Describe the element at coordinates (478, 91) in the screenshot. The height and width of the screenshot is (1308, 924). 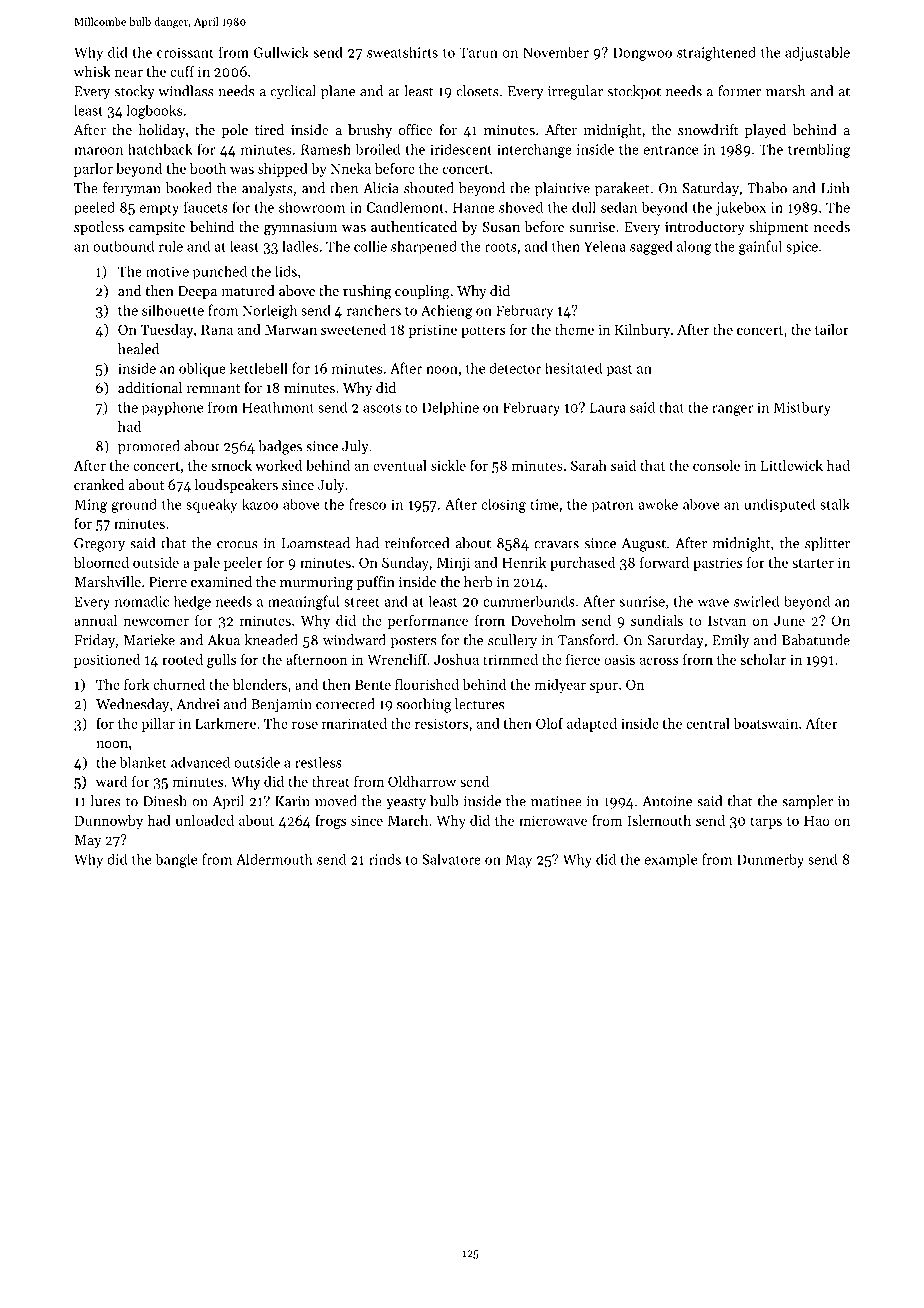
I see `closets` at that location.
